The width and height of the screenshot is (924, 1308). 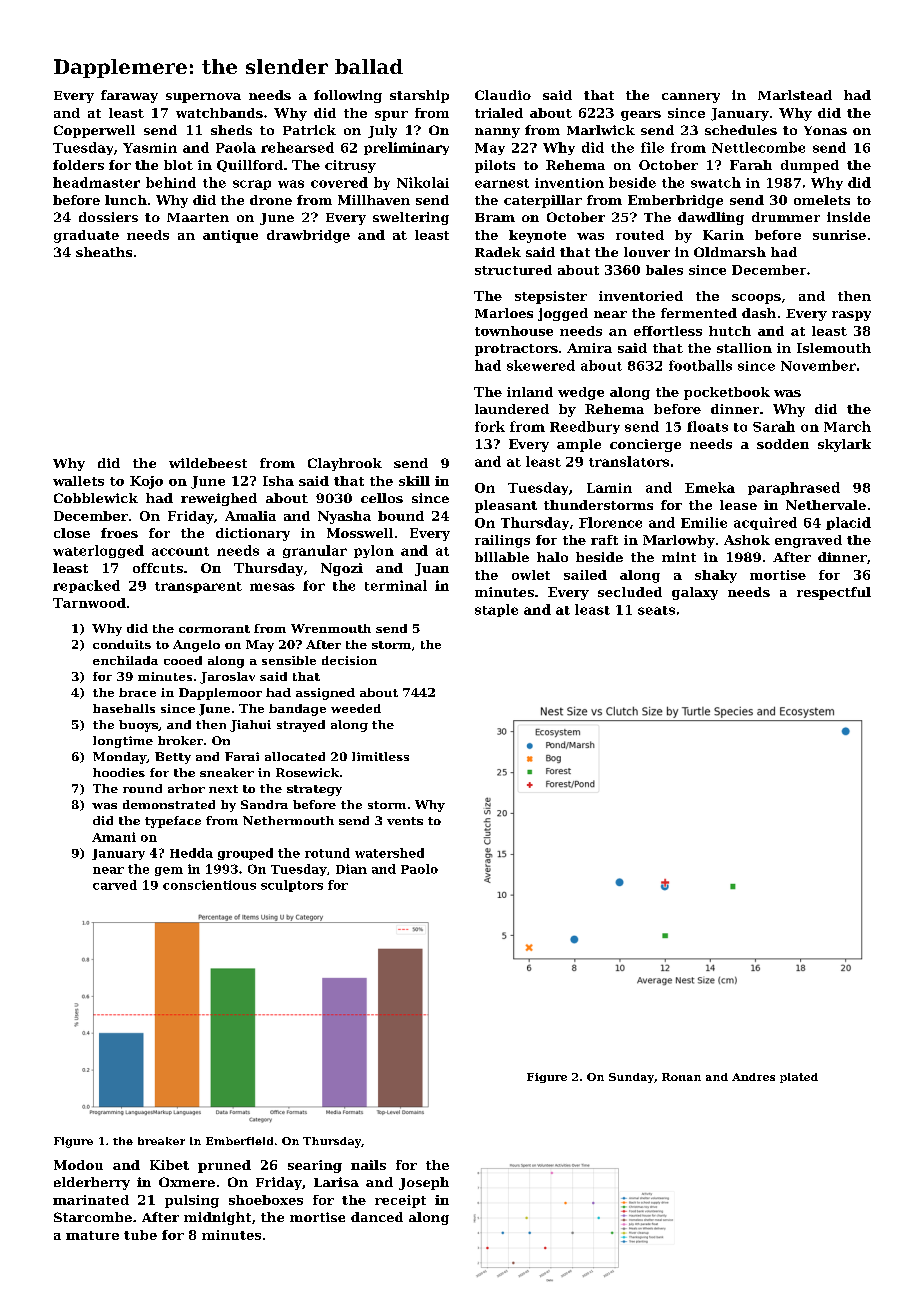 I want to click on plated, so click(x=799, y=1078).
